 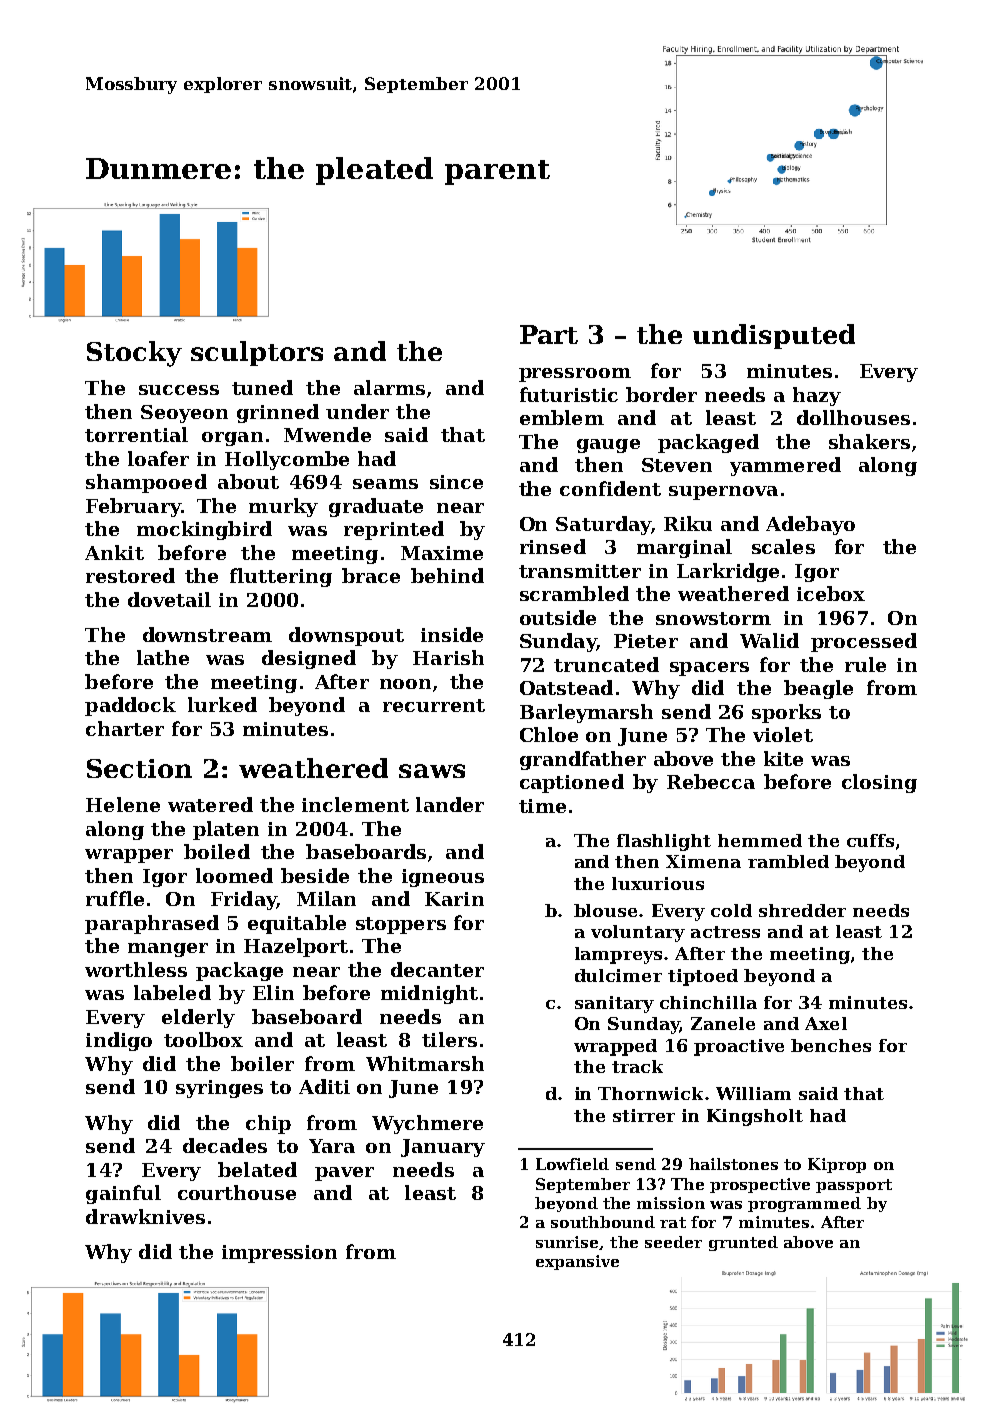 What do you see at coordinates (817, 396) in the screenshot?
I see `hazy` at bounding box center [817, 396].
